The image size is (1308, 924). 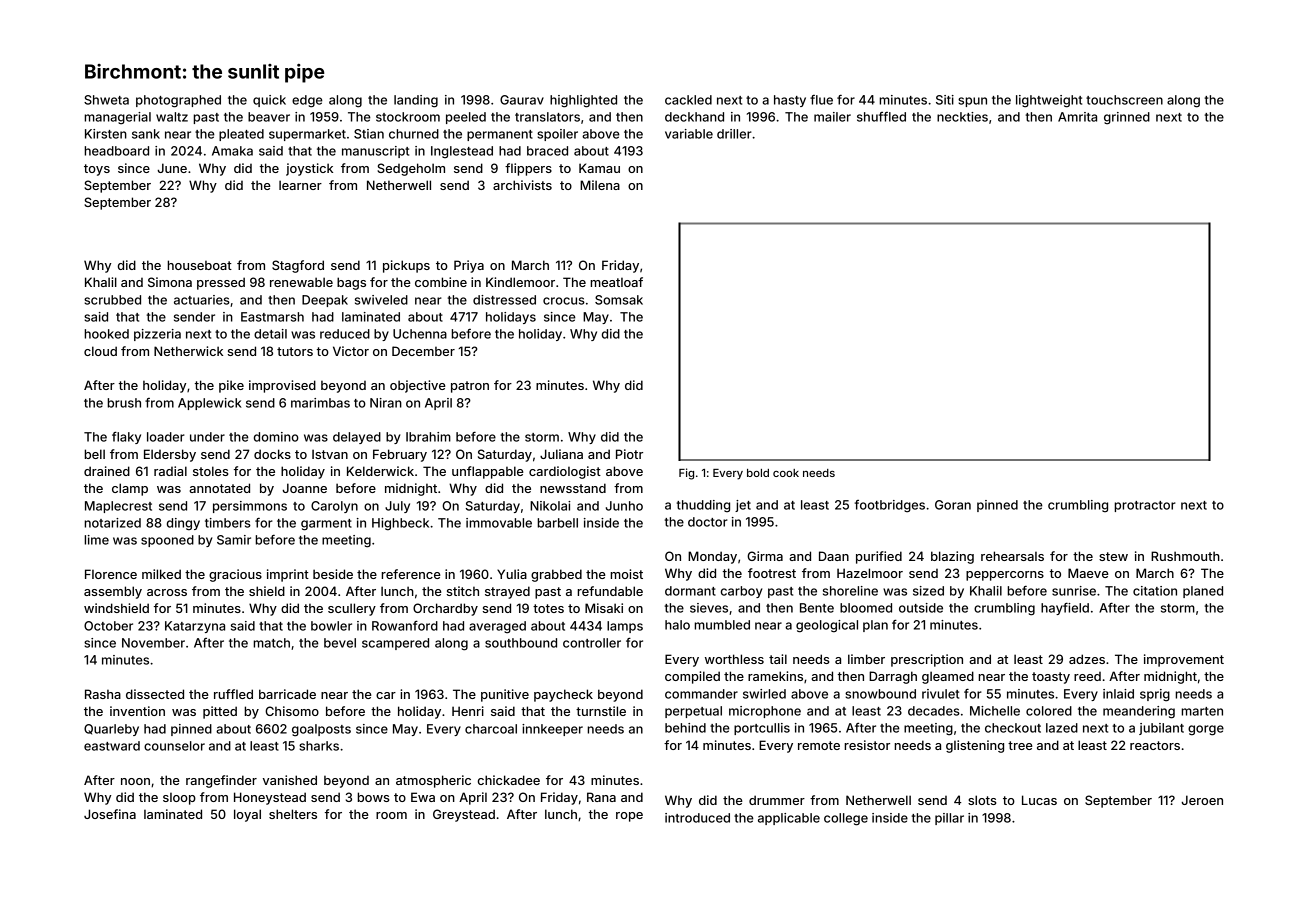 What do you see at coordinates (269, 101) in the image?
I see `quick` at bounding box center [269, 101].
